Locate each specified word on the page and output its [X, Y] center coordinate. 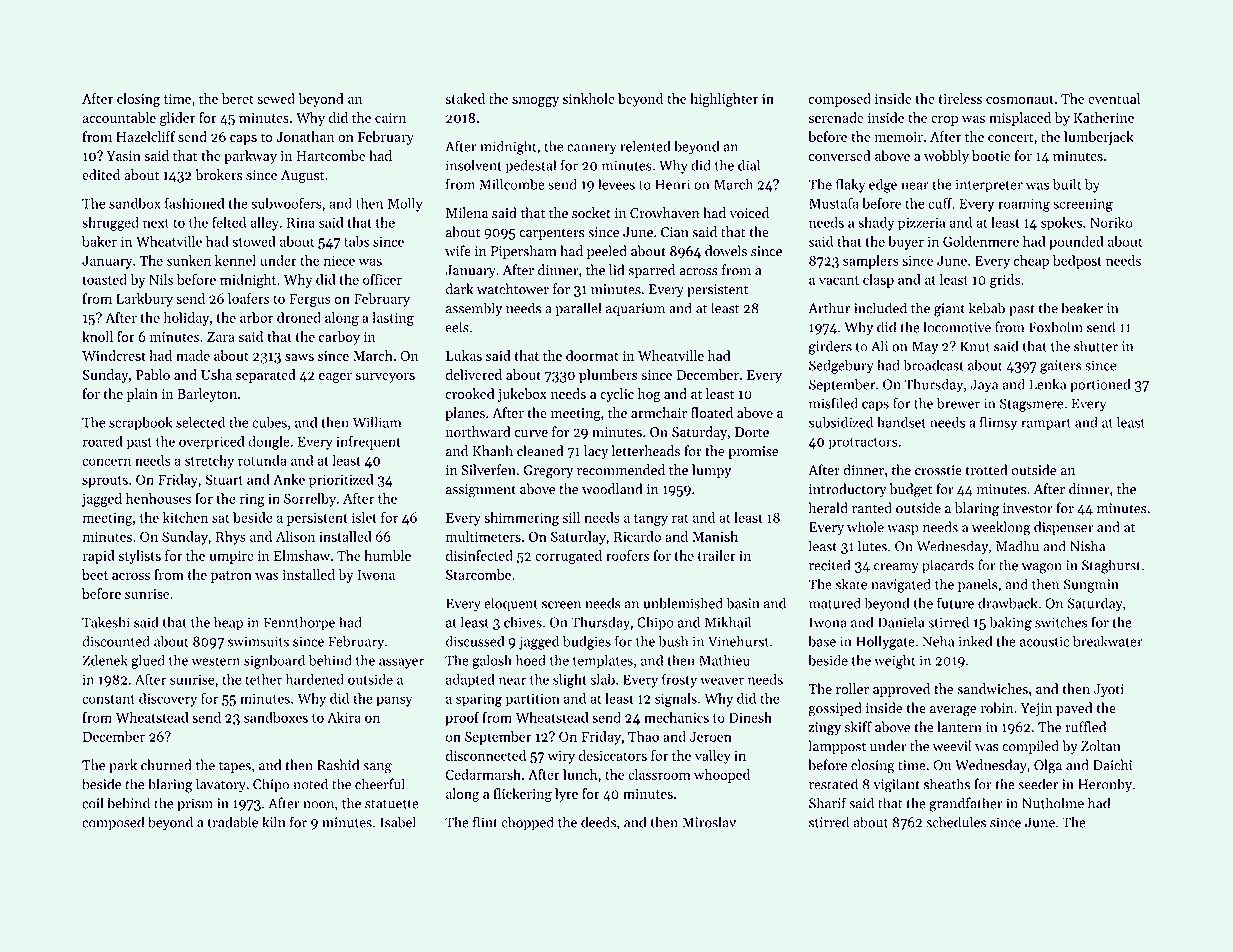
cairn [390, 118]
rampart [1046, 425]
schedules [956, 822]
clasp [878, 281]
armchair [659, 412]
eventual [1114, 98]
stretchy [209, 462]
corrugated [568, 557]
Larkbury [144, 300]
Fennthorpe [299, 623]
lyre [566, 795]
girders [830, 347]
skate [851, 584]
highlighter [724, 100]
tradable [233, 822]
